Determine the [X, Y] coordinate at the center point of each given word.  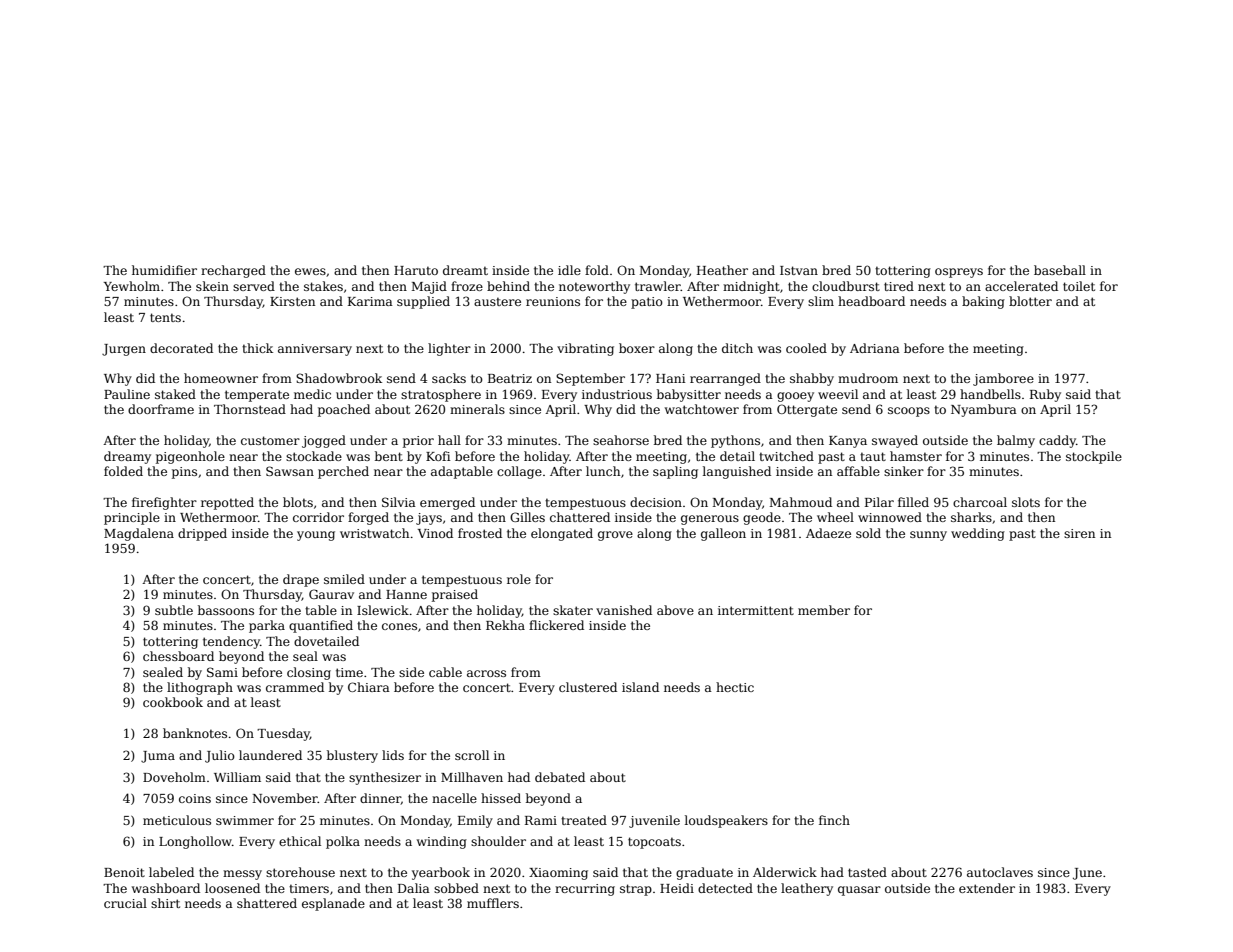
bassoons [226, 610]
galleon [723, 534]
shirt [165, 903]
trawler [658, 286]
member [824, 610]
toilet [1079, 286]
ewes [310, 271]
